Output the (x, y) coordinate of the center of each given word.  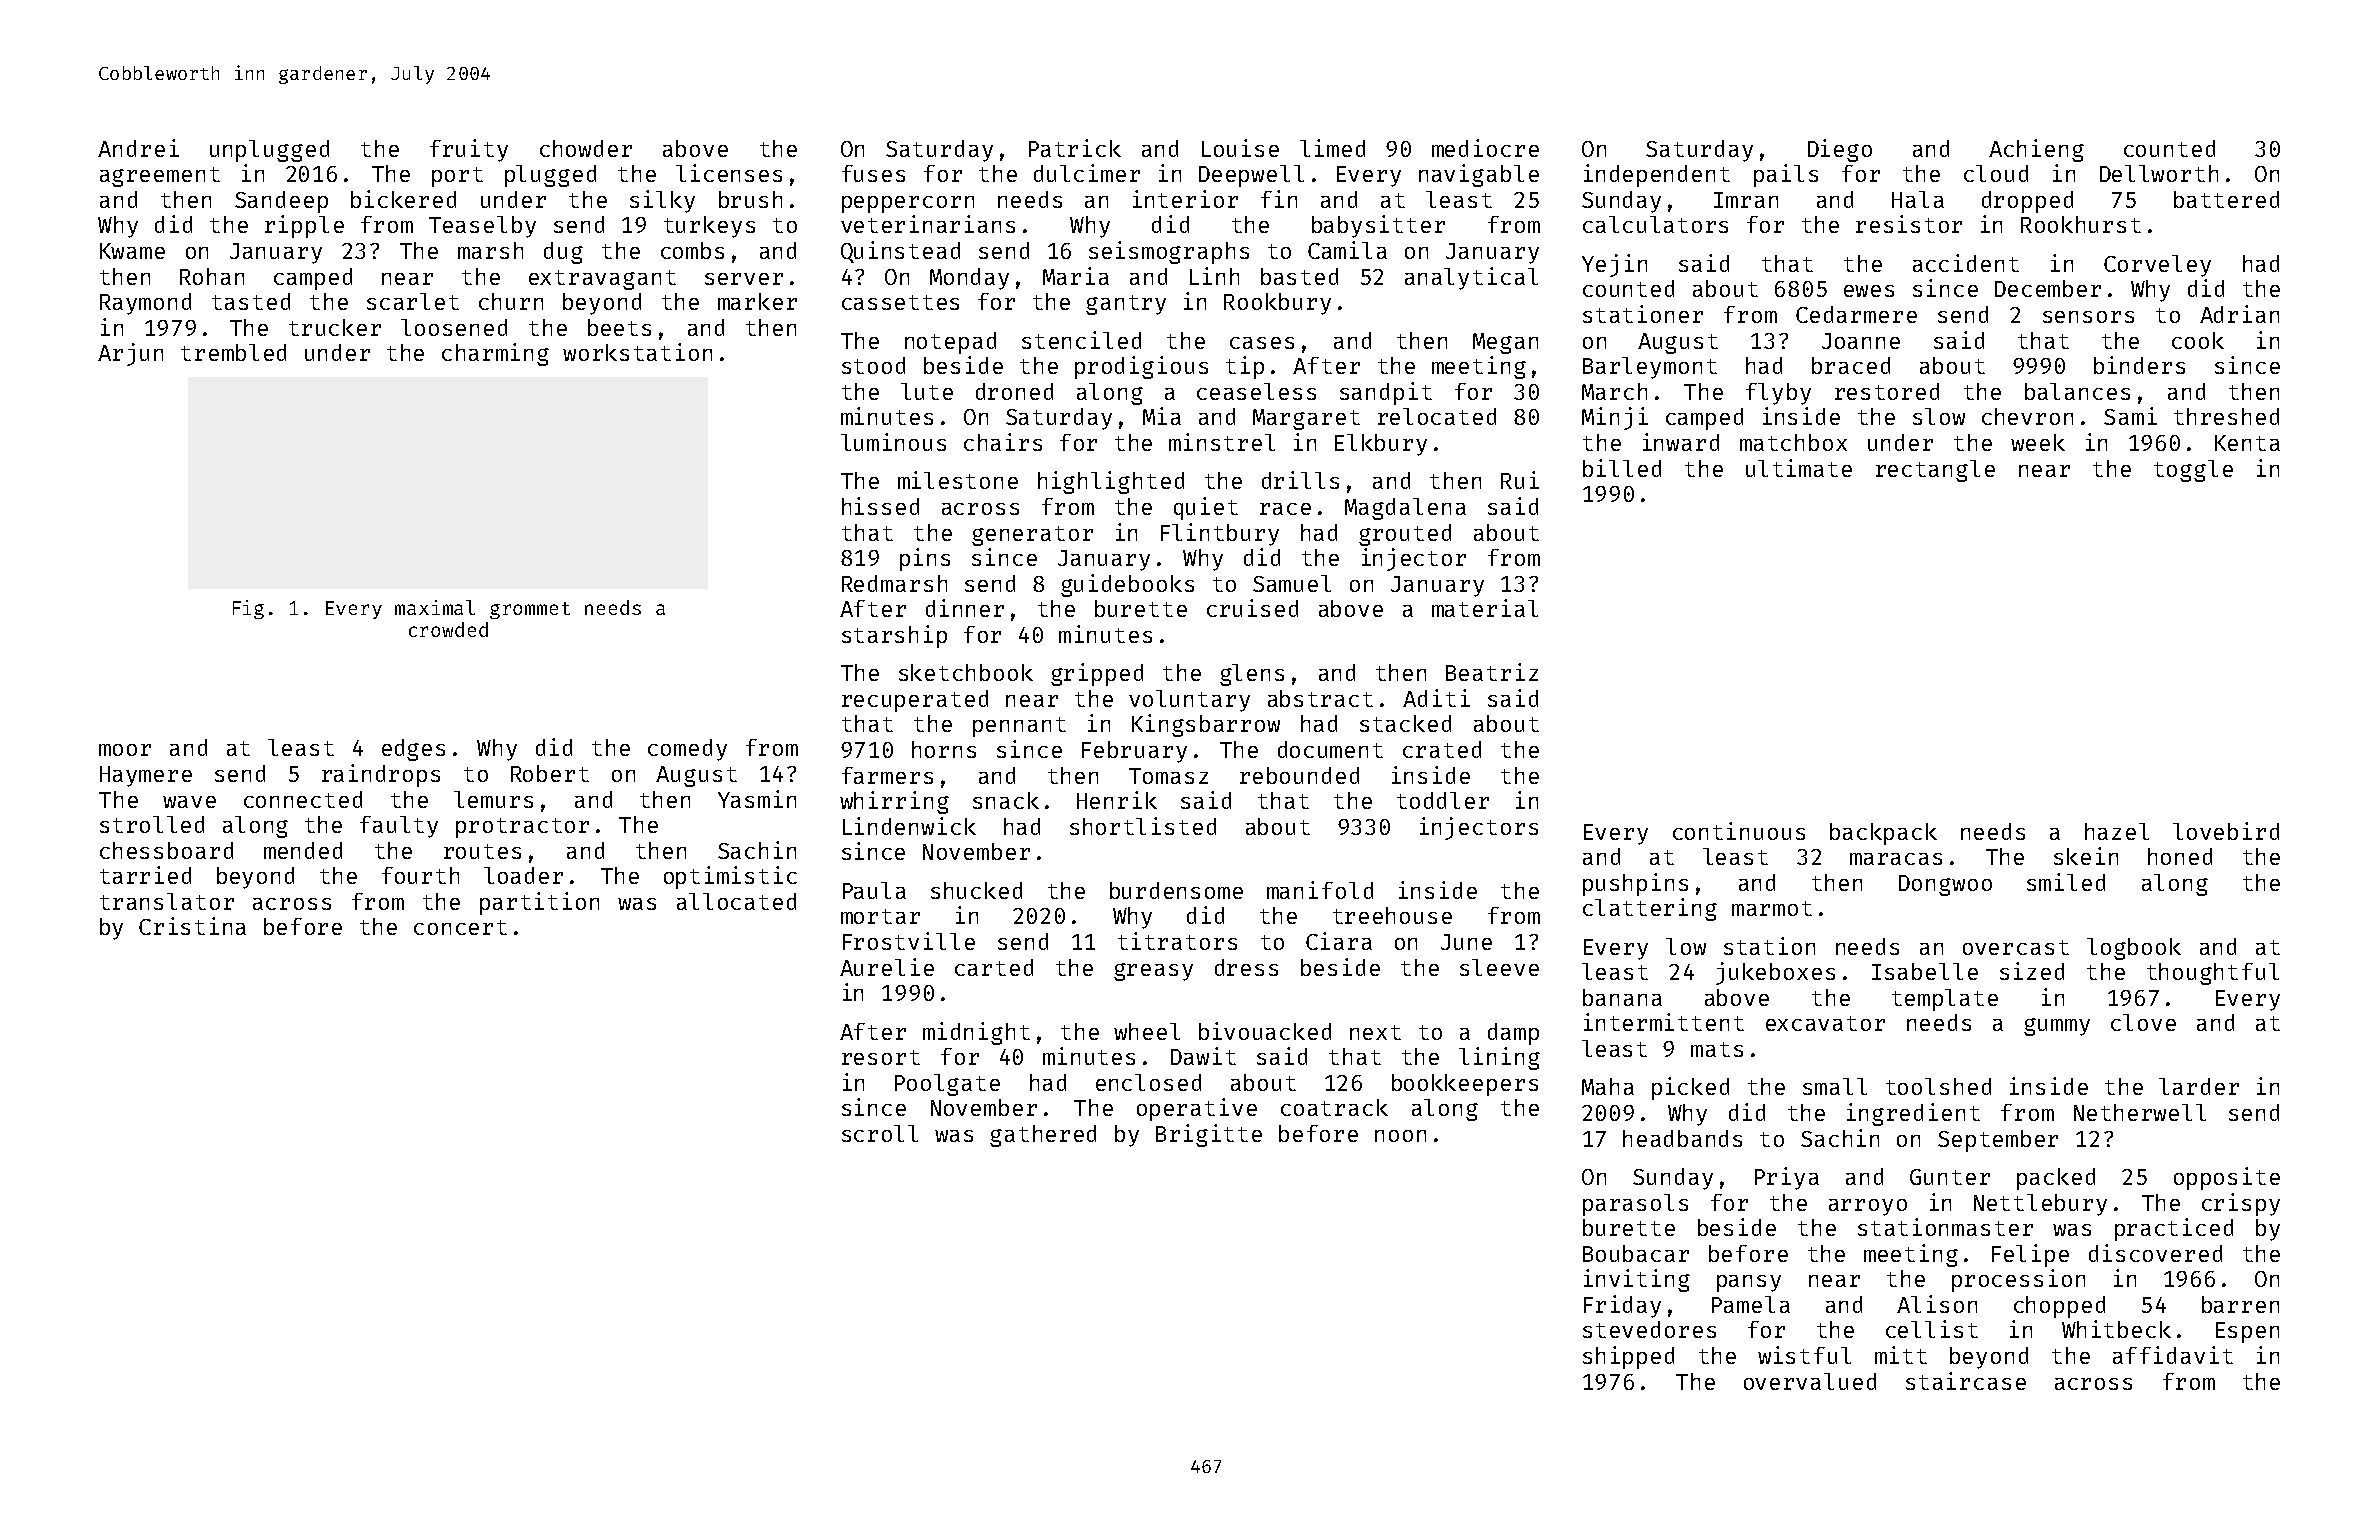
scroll (880, 1133)
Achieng (2036, 150)
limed (1332, 148)
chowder (586, 148)
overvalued (1810, 1381)
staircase (1966, 1381)
